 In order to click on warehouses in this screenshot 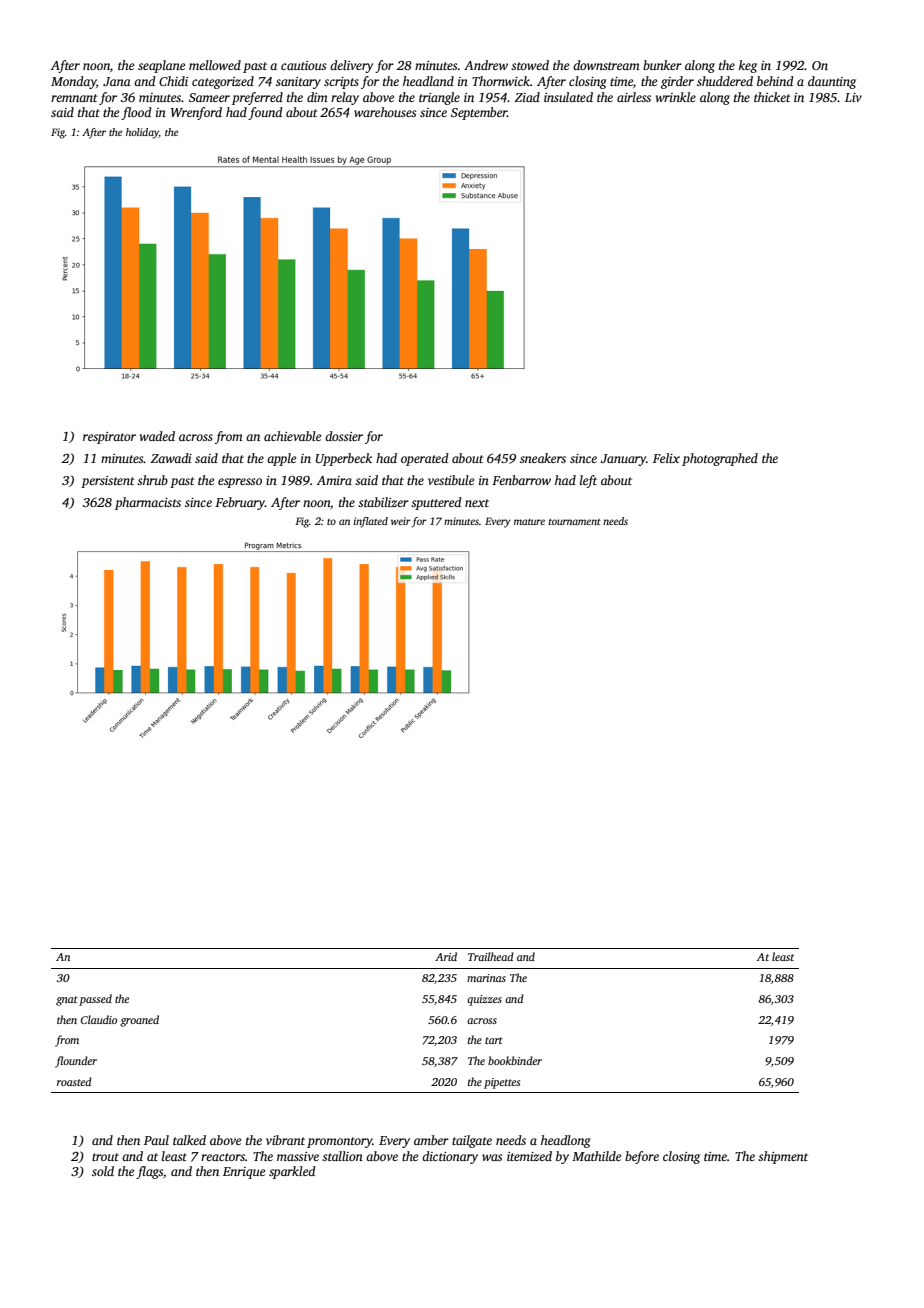, I will do `click(385, 112)`.
